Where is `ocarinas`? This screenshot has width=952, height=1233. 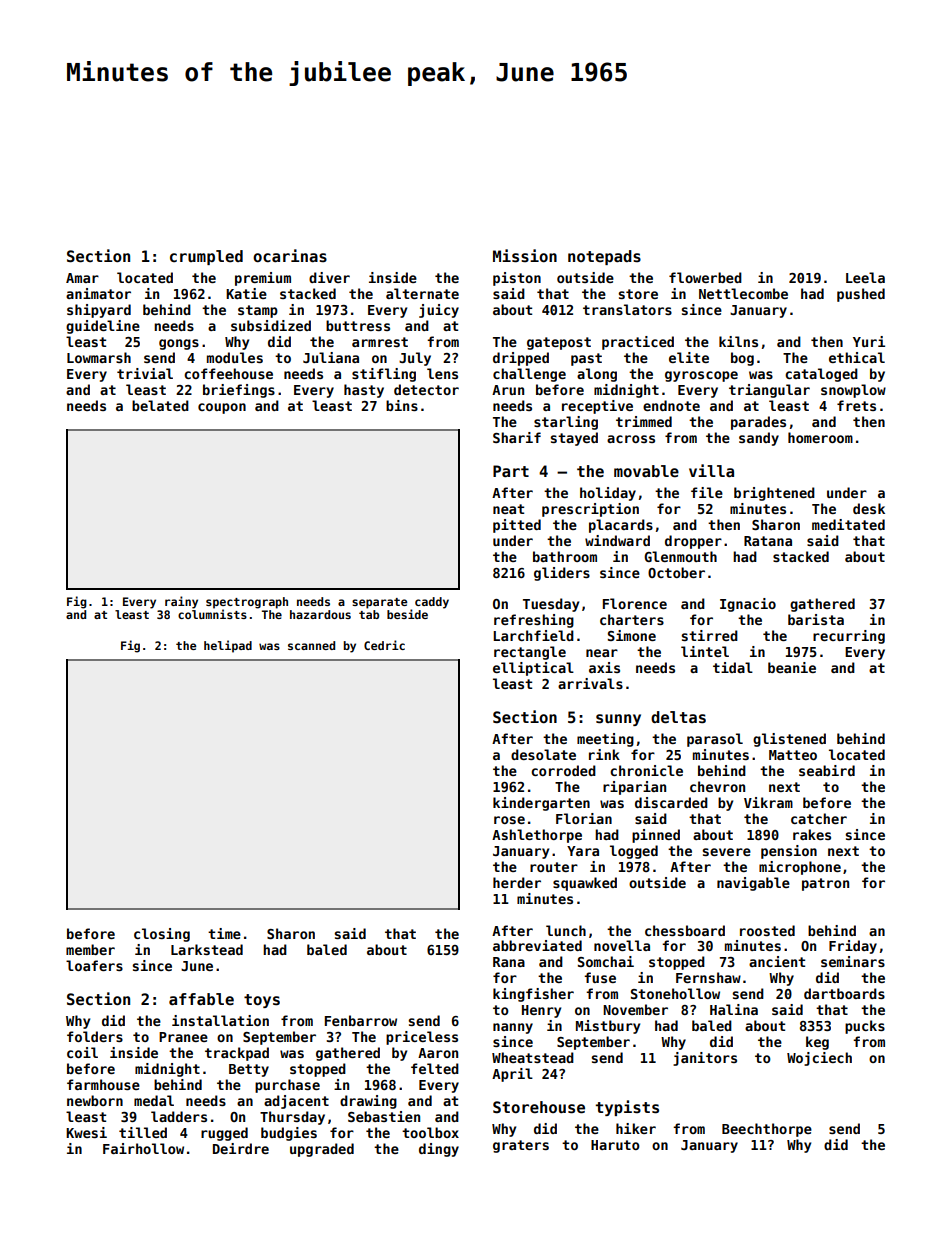
ocarinas is located at coordinates (290, 255).
